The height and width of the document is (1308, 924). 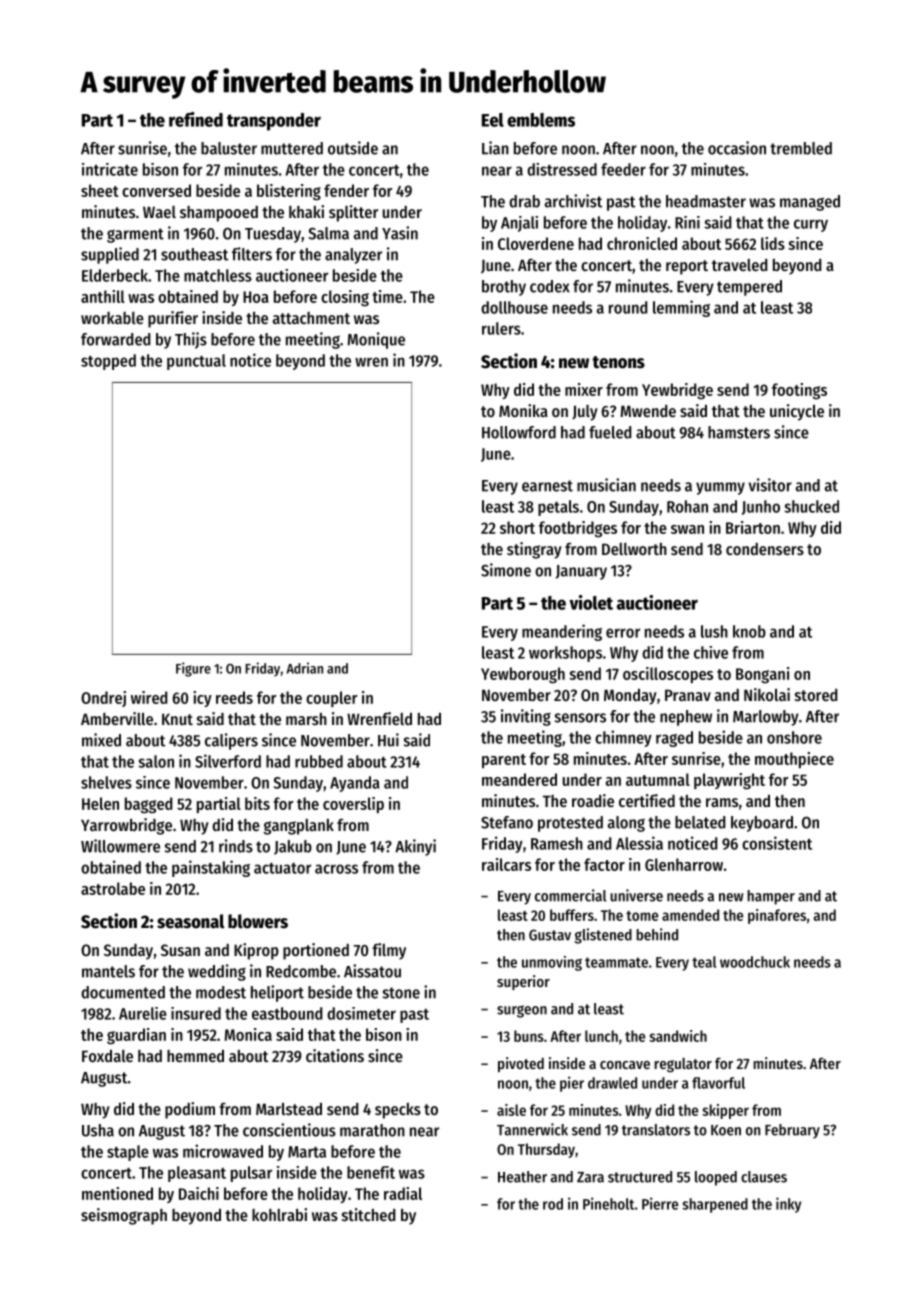 I want to click on Susan, so click(x=180, y=950).
